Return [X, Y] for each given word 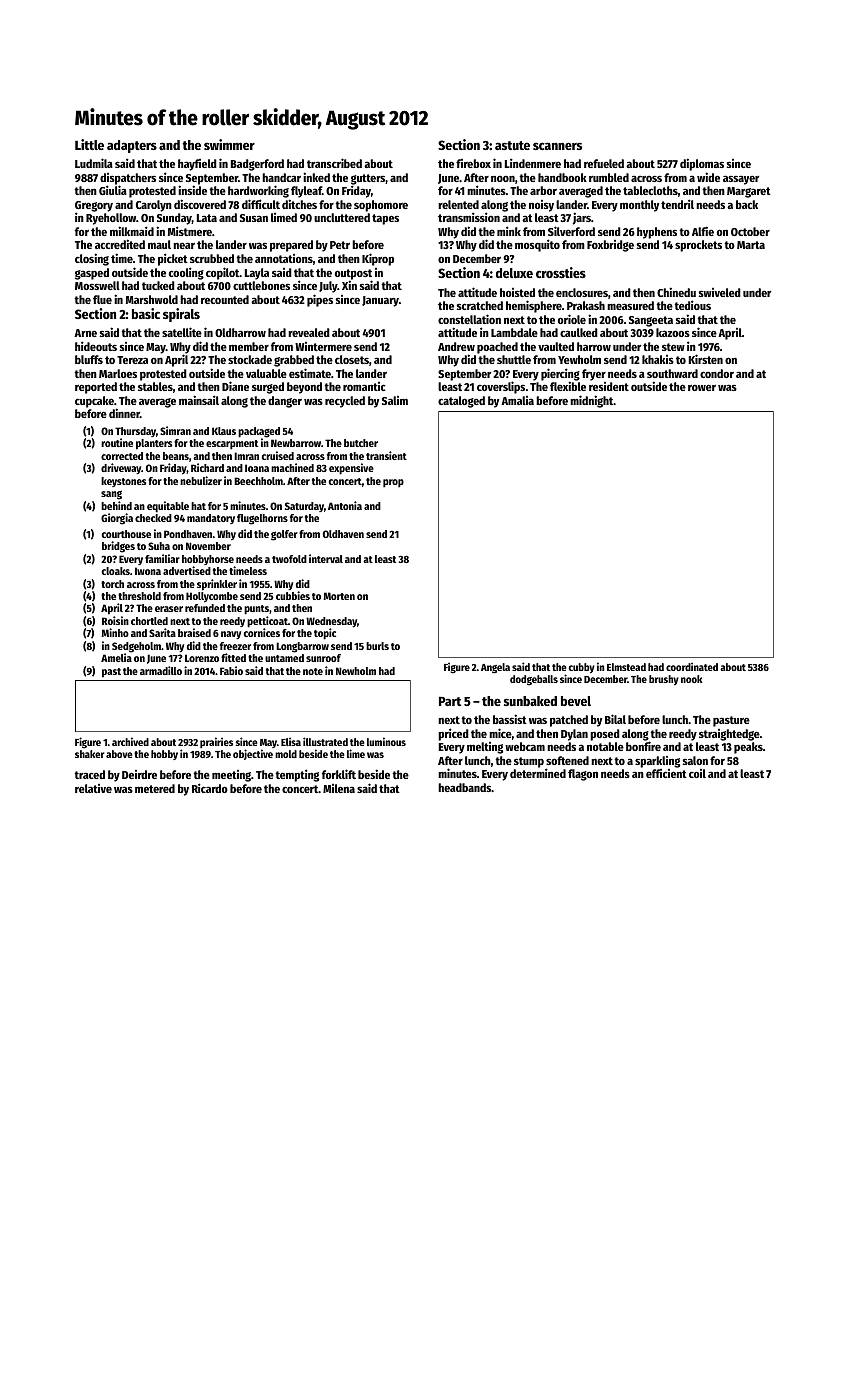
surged [268, 388]
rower [702, 387]
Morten [339, 596]
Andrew [456, 346]
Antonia [345, 505]
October [750, 231]
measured [630, 305]
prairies [216, 742]
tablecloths [650, 190]
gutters [368, 180]
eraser [169, 609]
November [208, 546]
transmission [469, 217]
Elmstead [626, 667]
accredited [120, 244]
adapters [132, 146]
